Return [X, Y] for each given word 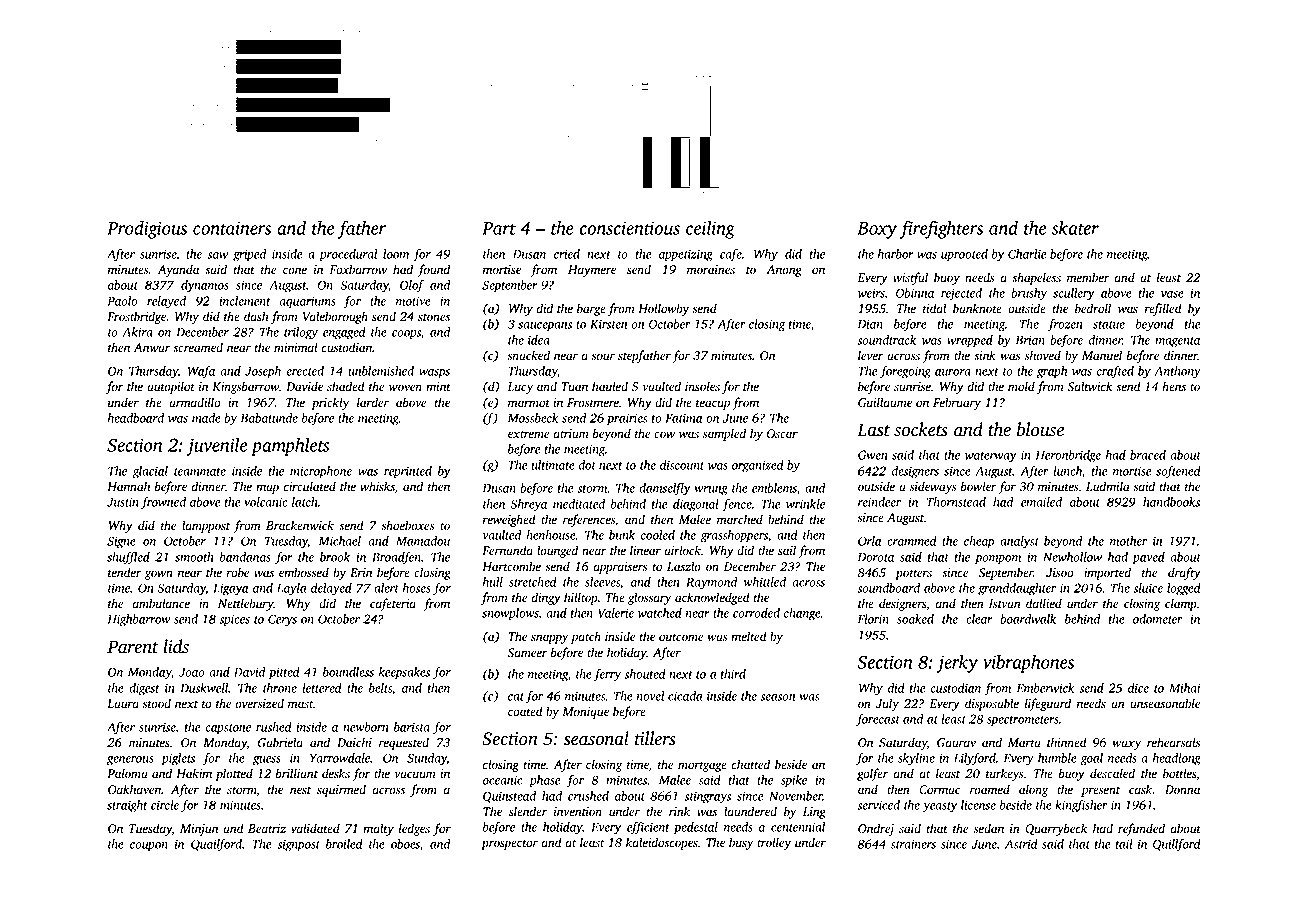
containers [232, 228]
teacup [713, 405]
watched [660, 613]
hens [1174, 386]
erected [305, 371]
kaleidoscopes [662, 843]
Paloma [127, 773]
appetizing [686, 255]
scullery [1074, 294]
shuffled [128, 558]
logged [1184, 589]
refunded [1141, 829]
